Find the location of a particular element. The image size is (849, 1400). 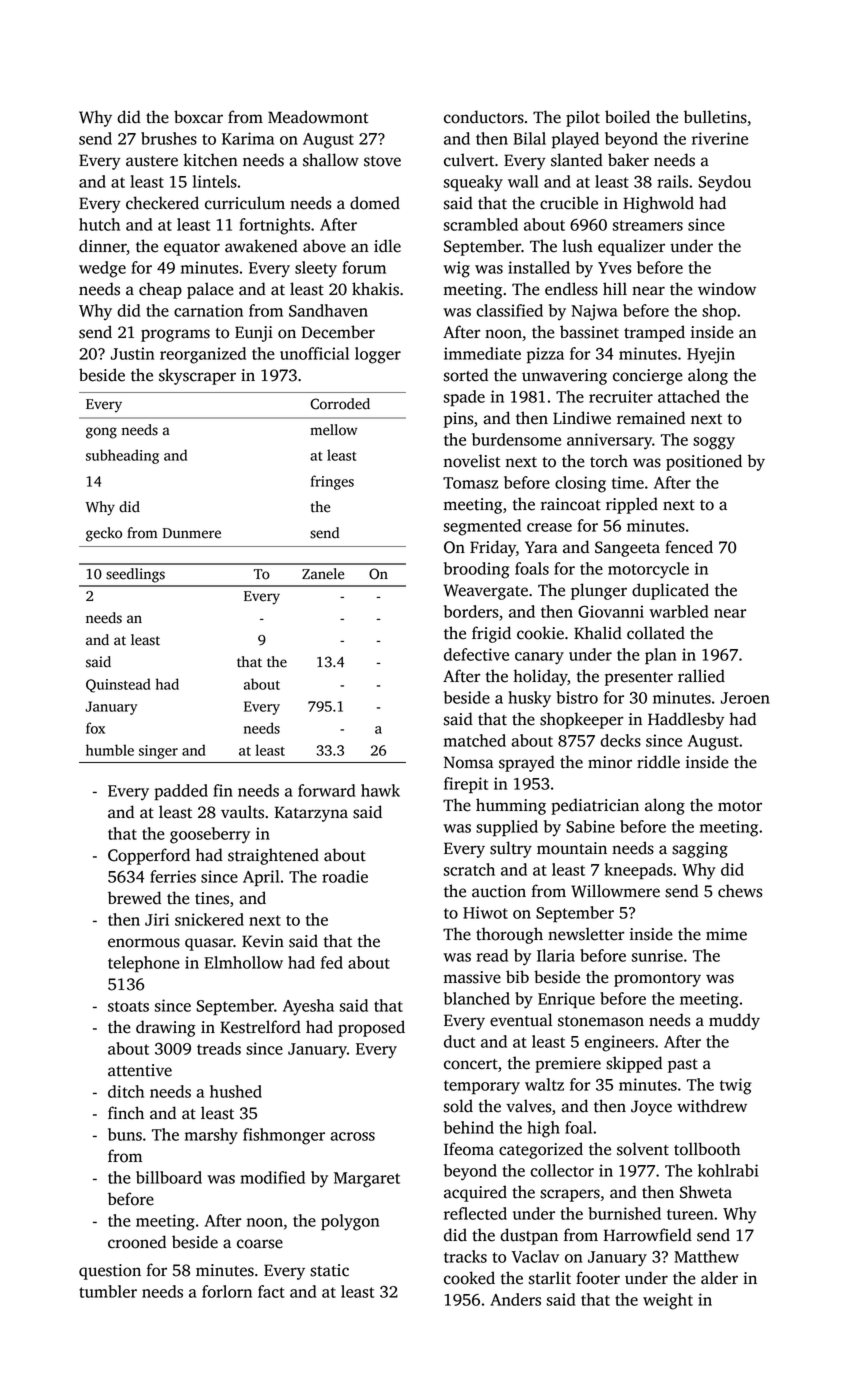

above is located at coordinates (324, 246).
